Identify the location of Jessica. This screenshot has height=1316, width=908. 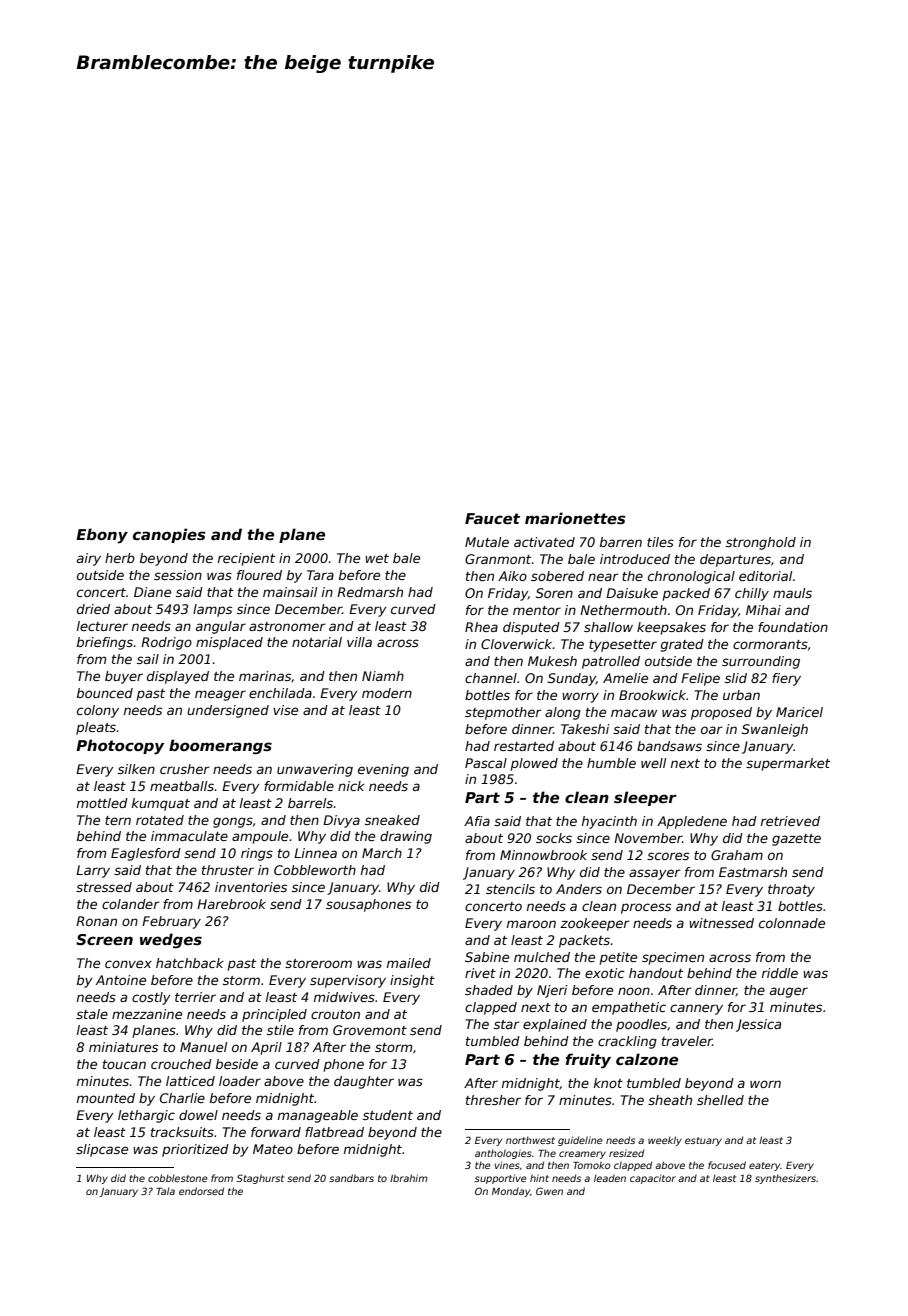
(758, 1025).
